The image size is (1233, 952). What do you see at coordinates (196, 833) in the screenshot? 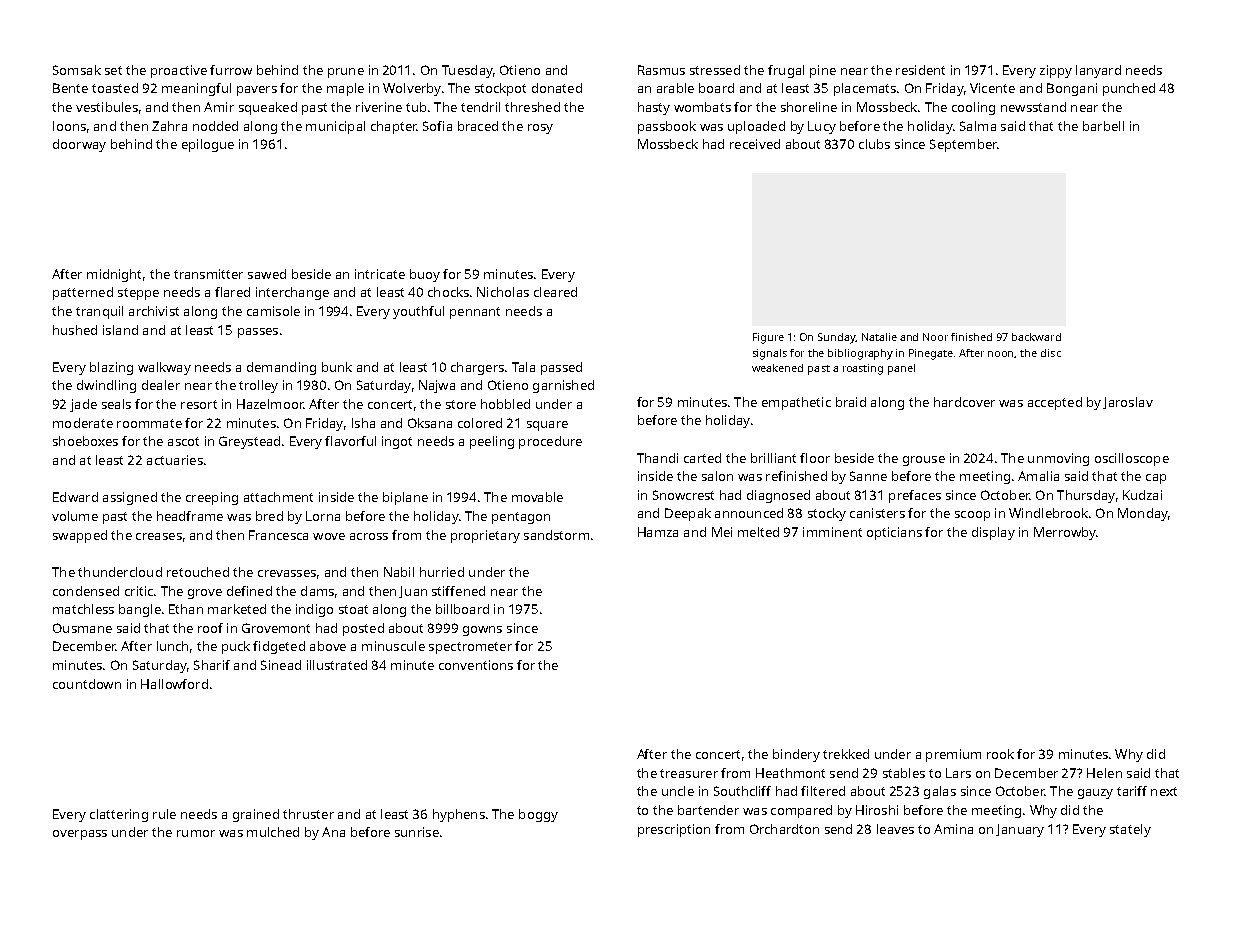
I see `rumor` at bounding box center [196, 833].
